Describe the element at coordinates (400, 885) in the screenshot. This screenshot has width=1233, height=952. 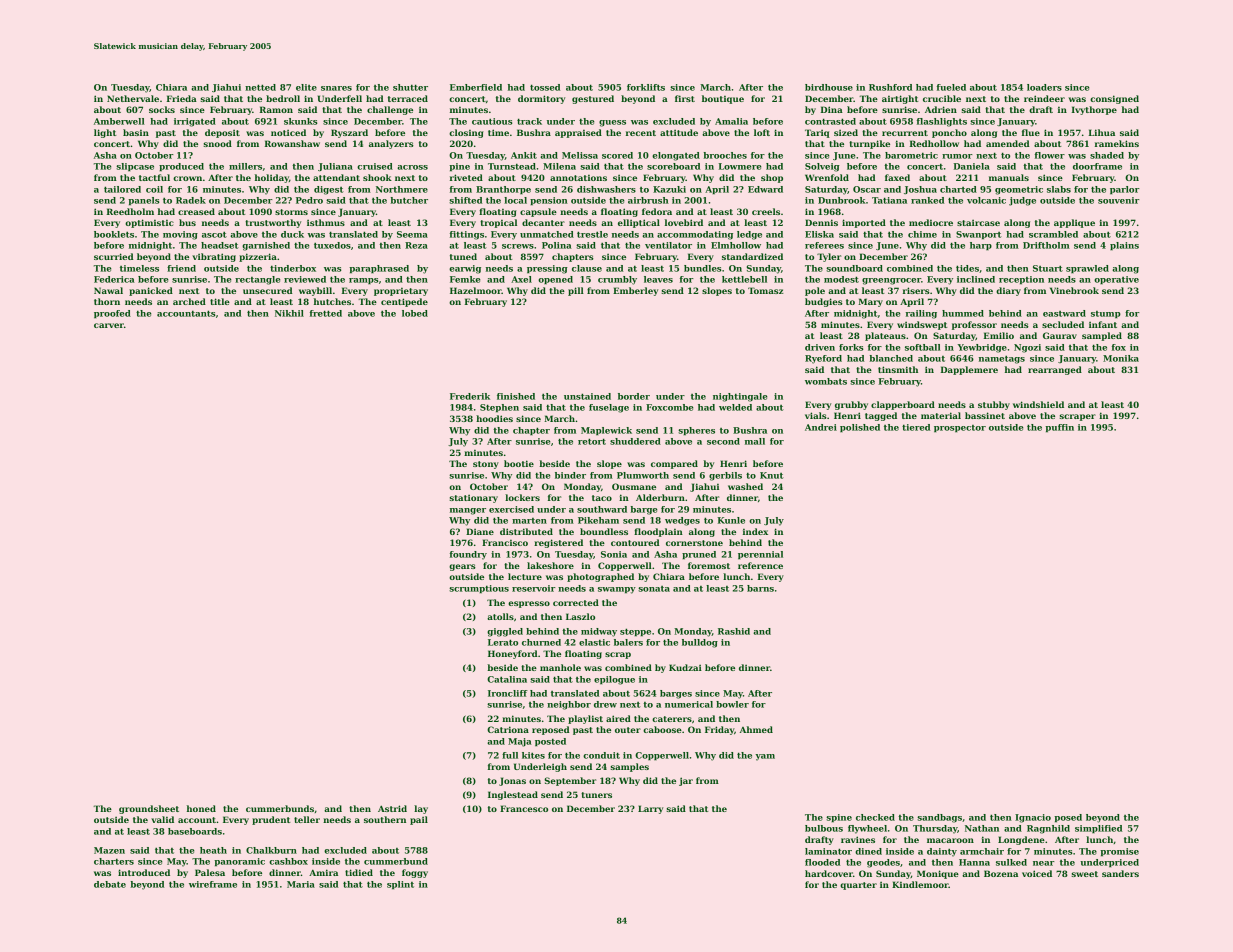
I see `splint` at that location.
